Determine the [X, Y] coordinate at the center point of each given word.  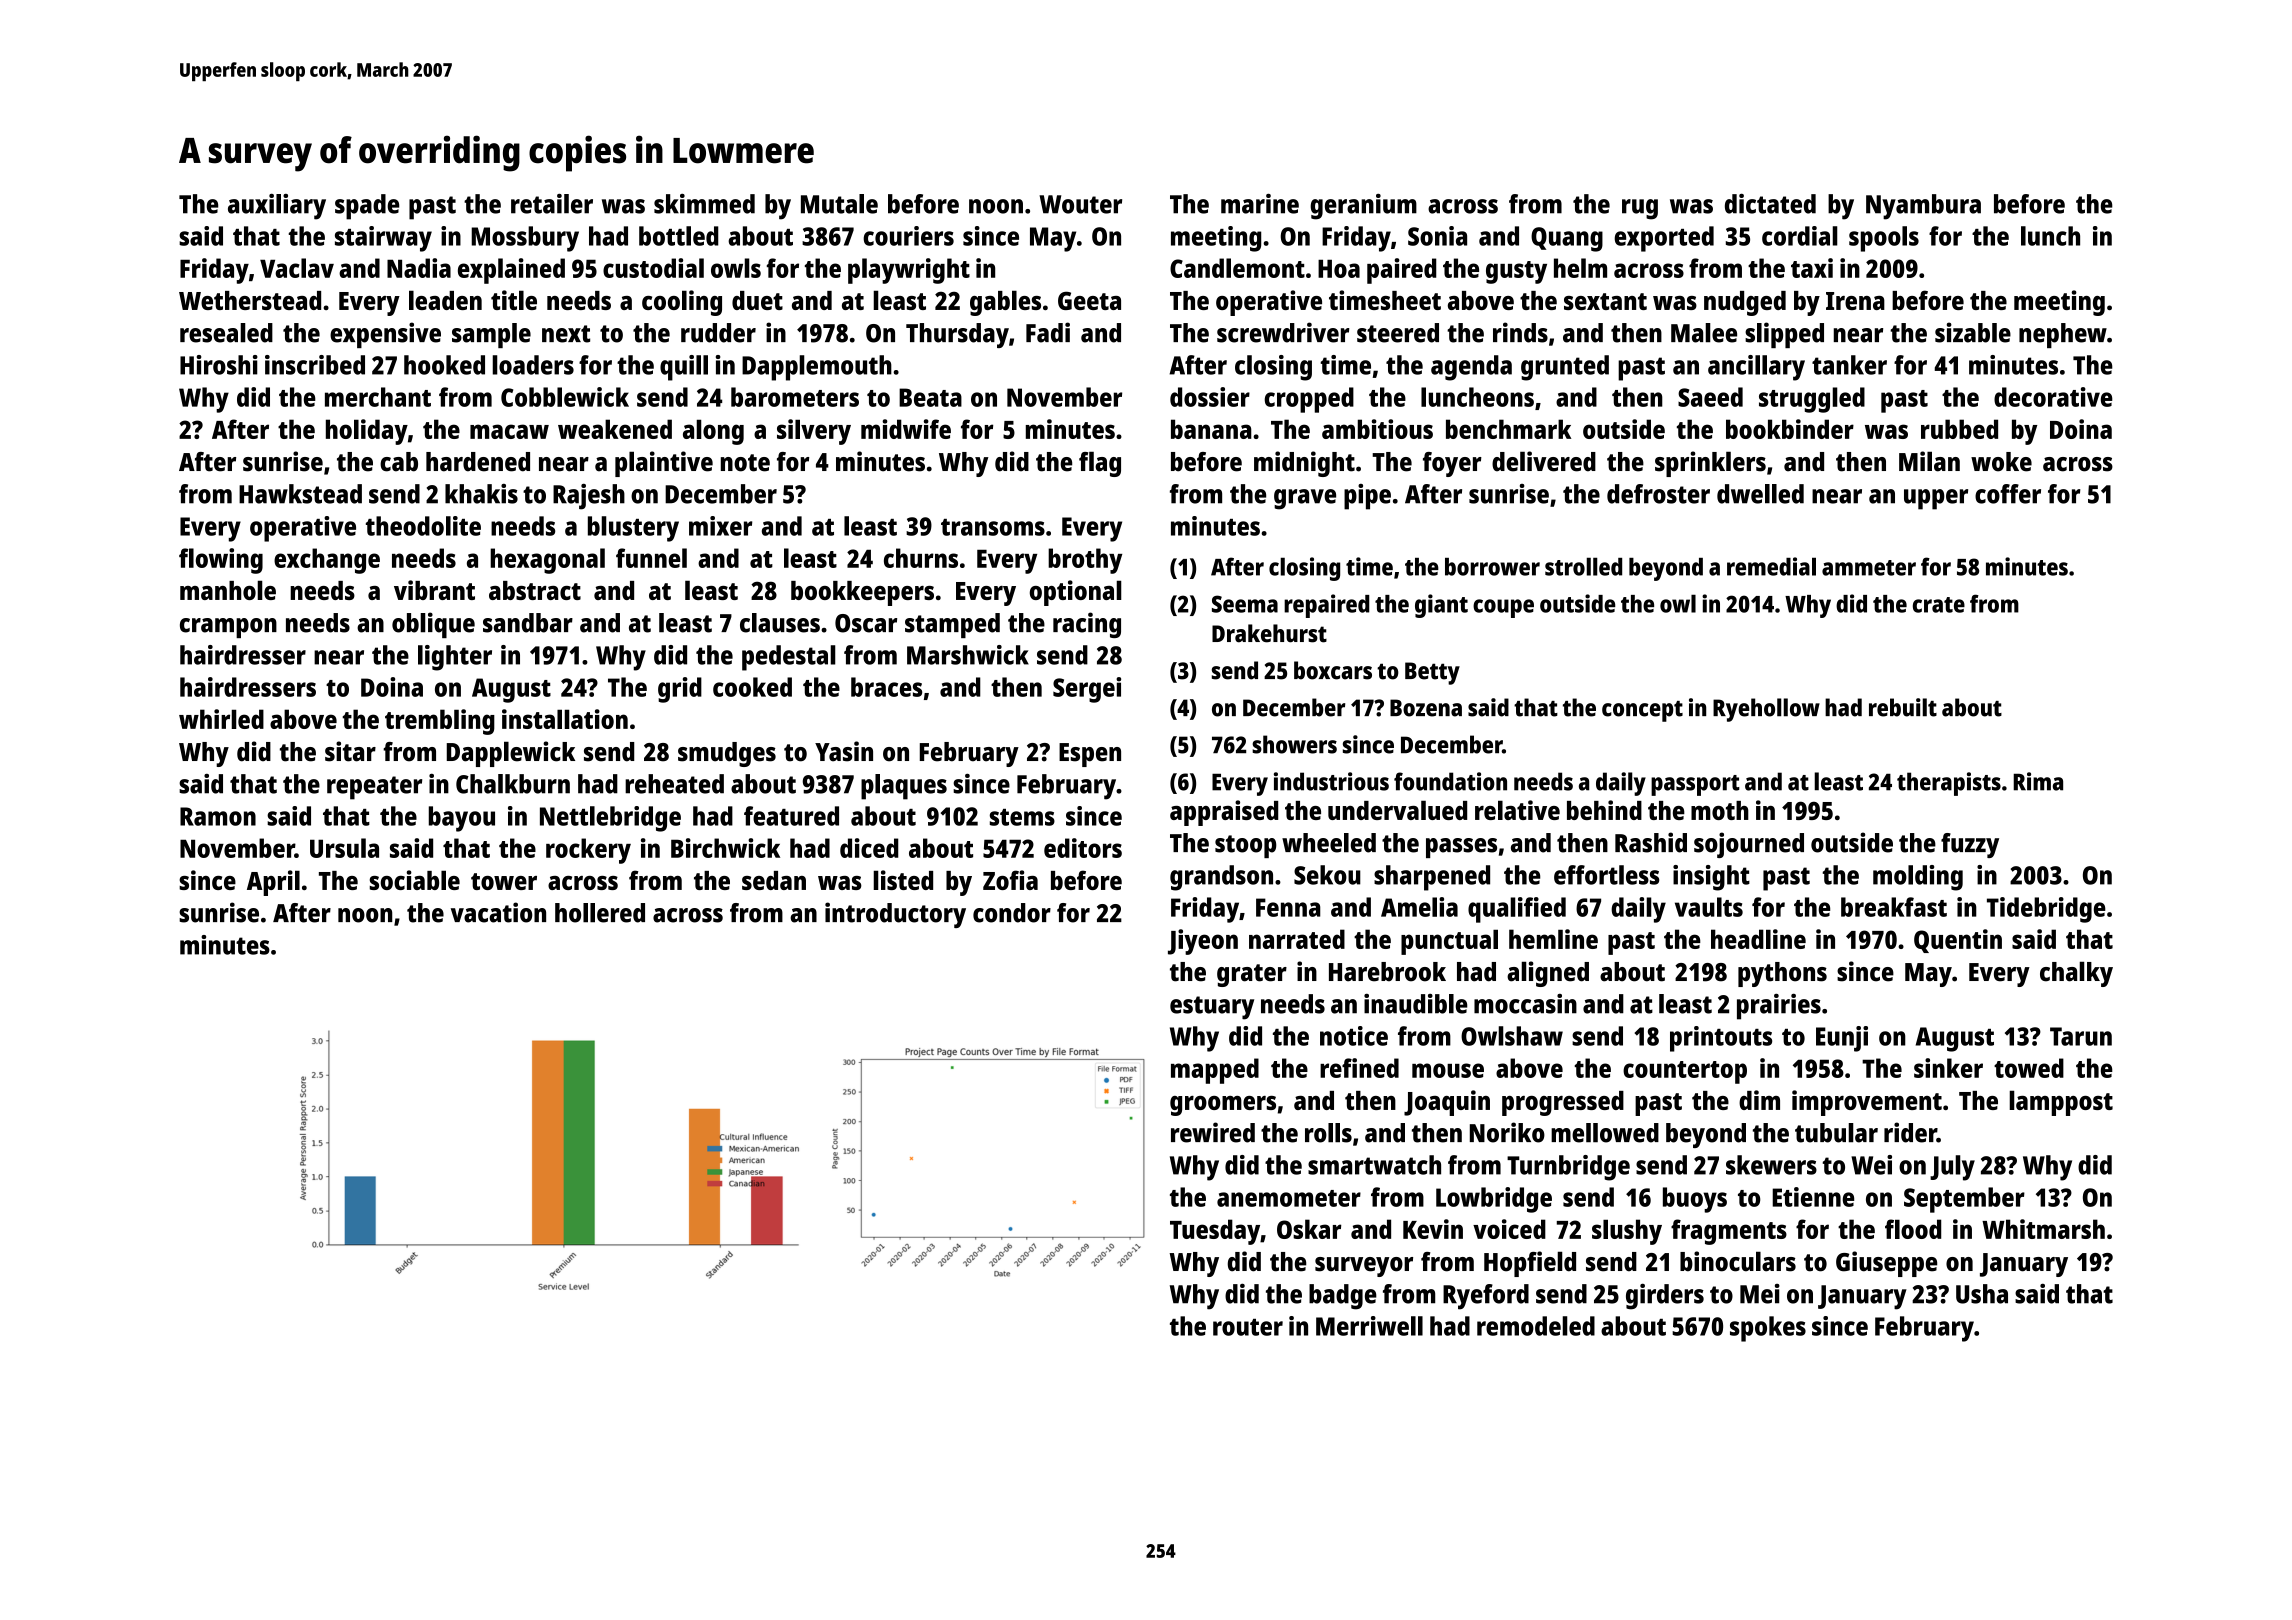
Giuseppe [1886, 1264]
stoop [1246, 846]
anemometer [1289, 1198]
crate [1939, 605]
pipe [1367, 497]
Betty [1432, 673]
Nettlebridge [610, 819]
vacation [498, 912]
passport [1695, 785]
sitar [350, 751]
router [1248, 1327]
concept [1642, 711]
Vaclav [297, 268]
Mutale [839, 204]
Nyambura [1923, 207]
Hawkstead [300, 494]
